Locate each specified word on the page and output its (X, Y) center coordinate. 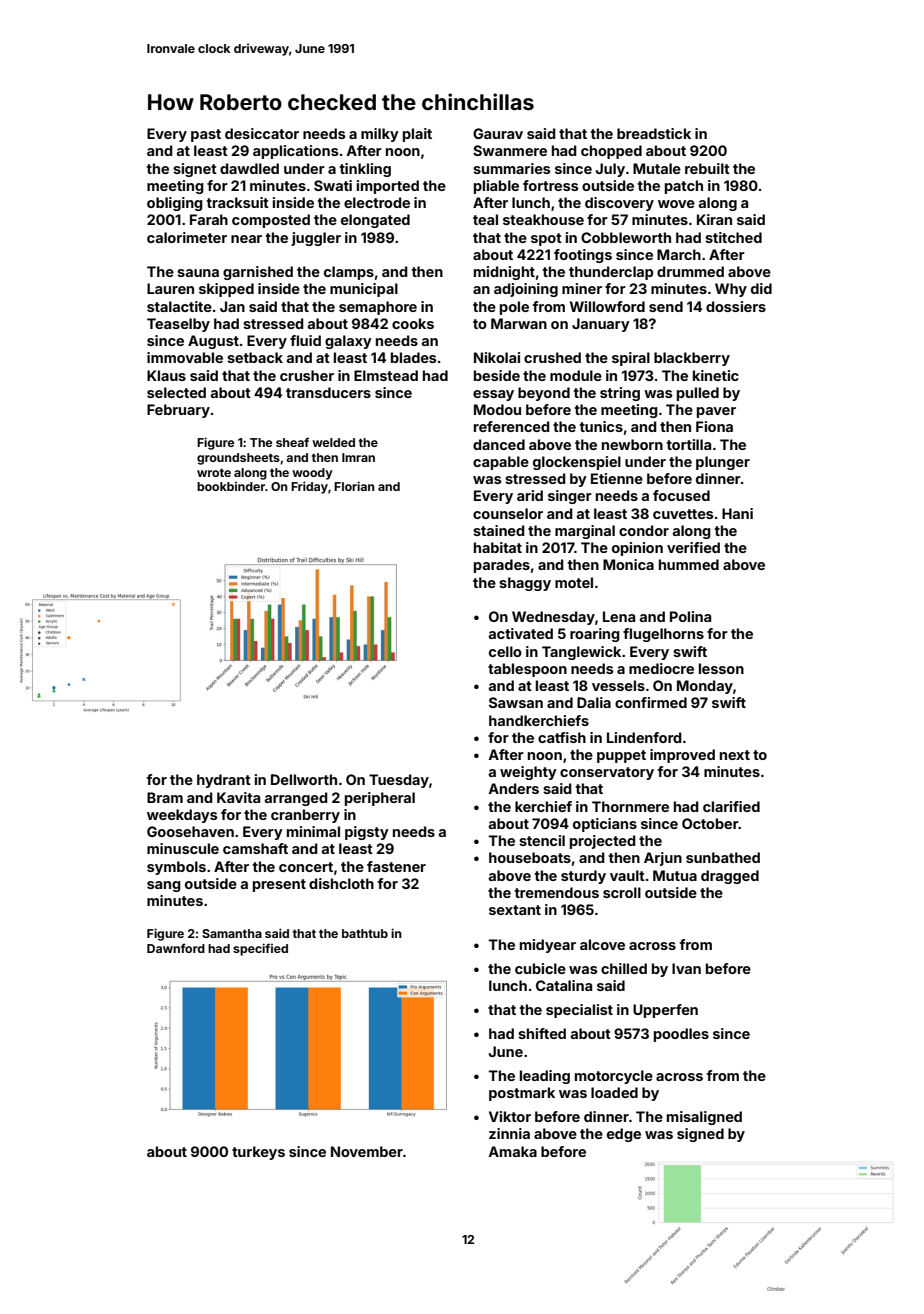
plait (417, 135)
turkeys (258, 1153)
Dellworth (304, 779)
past (206, 135)
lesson (721, 668)
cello (505, 651)
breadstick (654, 133)
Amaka (512, 1151)
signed (700, 1135)
